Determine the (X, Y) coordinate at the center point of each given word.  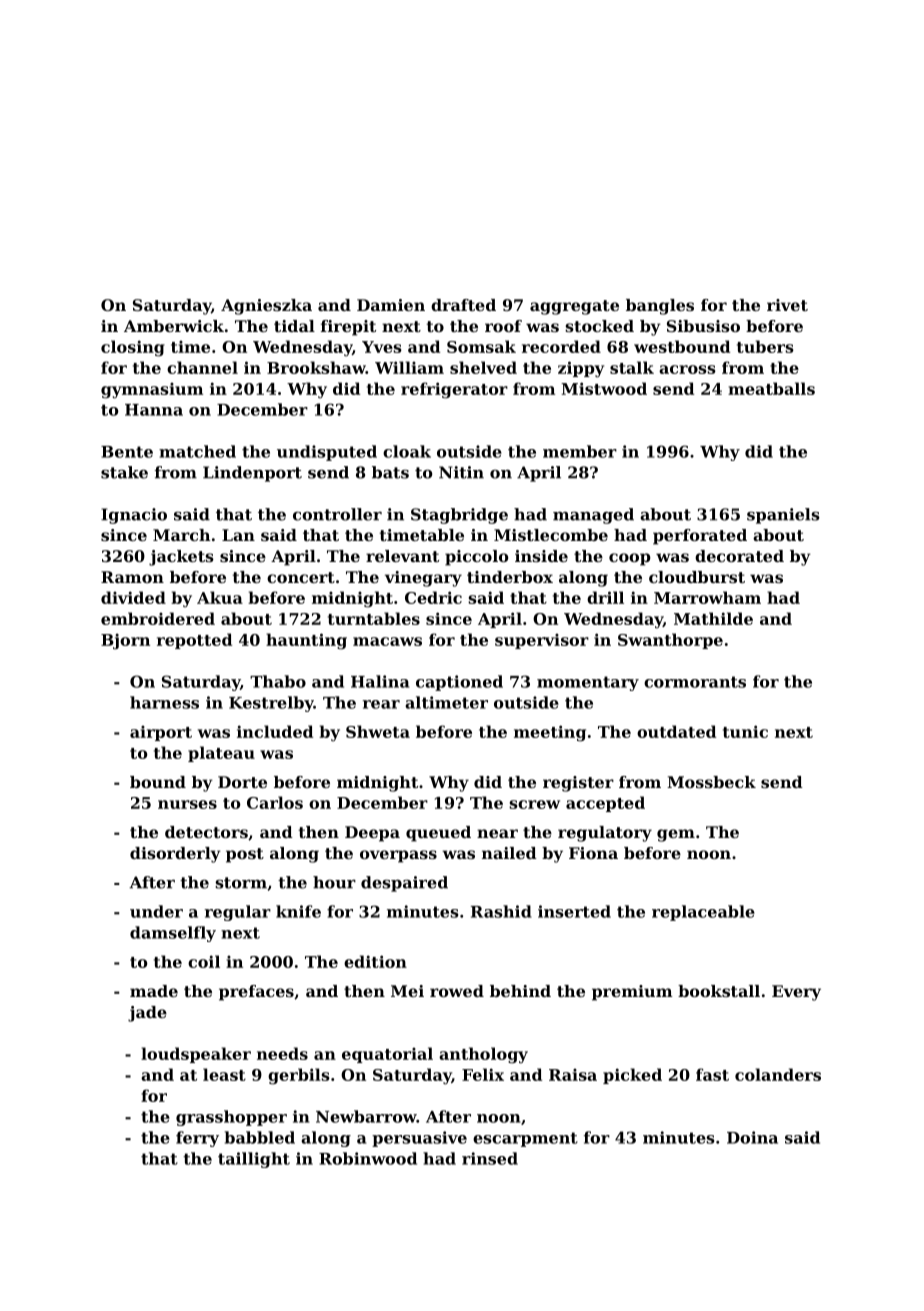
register (578, 784)
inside (541, 556)
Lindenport (252, 474)
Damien (391, 305)
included (275, 731)
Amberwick (174, 326)
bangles (660, 307)
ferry (197, 1139)
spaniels (783, 516)
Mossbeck (711, 782)
